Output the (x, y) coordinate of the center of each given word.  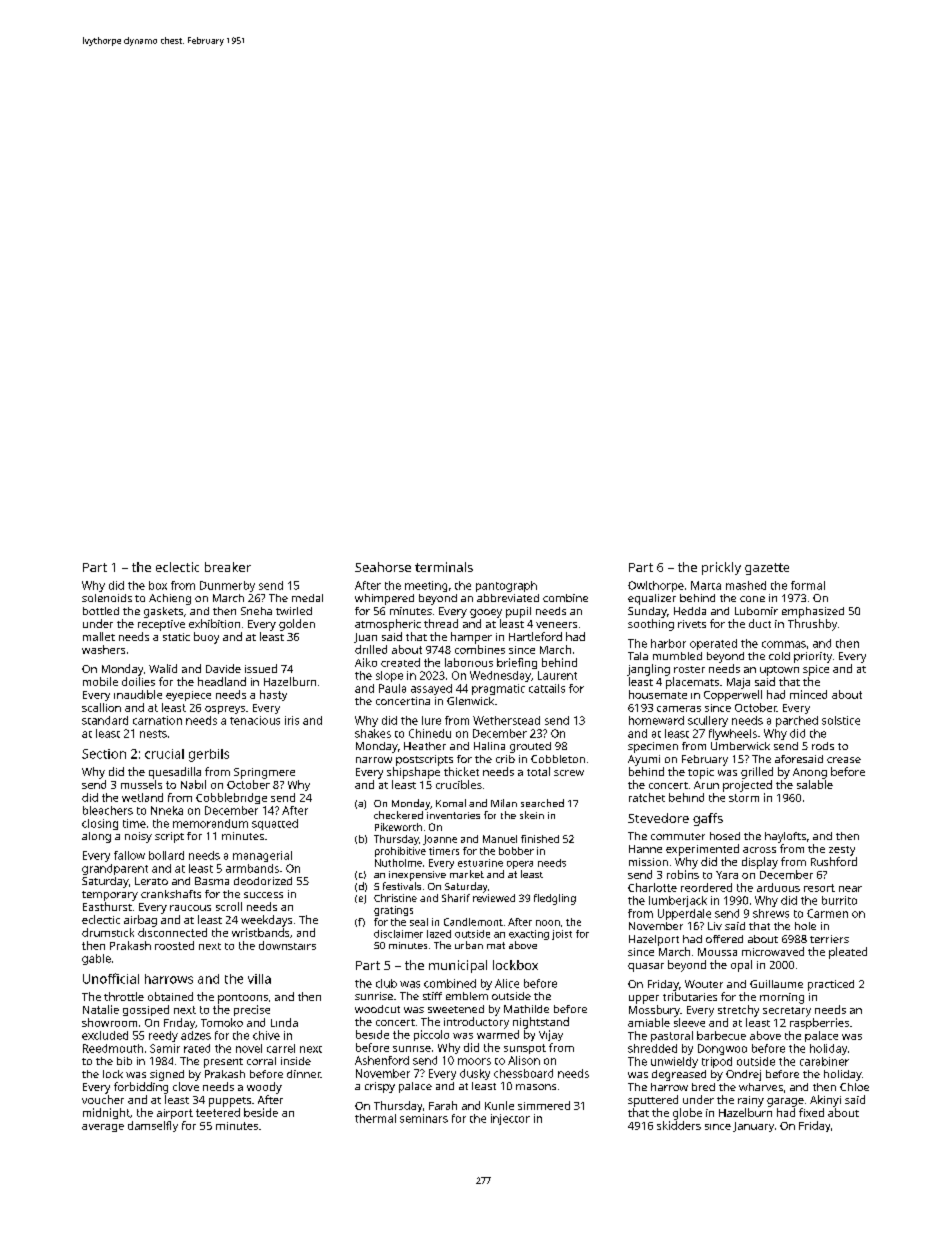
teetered (218, 1112)
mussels (141, 784)
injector (510, 1119)
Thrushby (812, 625)
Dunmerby (227, 586)
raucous (190, 908)
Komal (451, 803)
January (753, 1127)
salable (815, 784)
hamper (471, 638)
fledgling (555, 899)
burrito (839, 900)
